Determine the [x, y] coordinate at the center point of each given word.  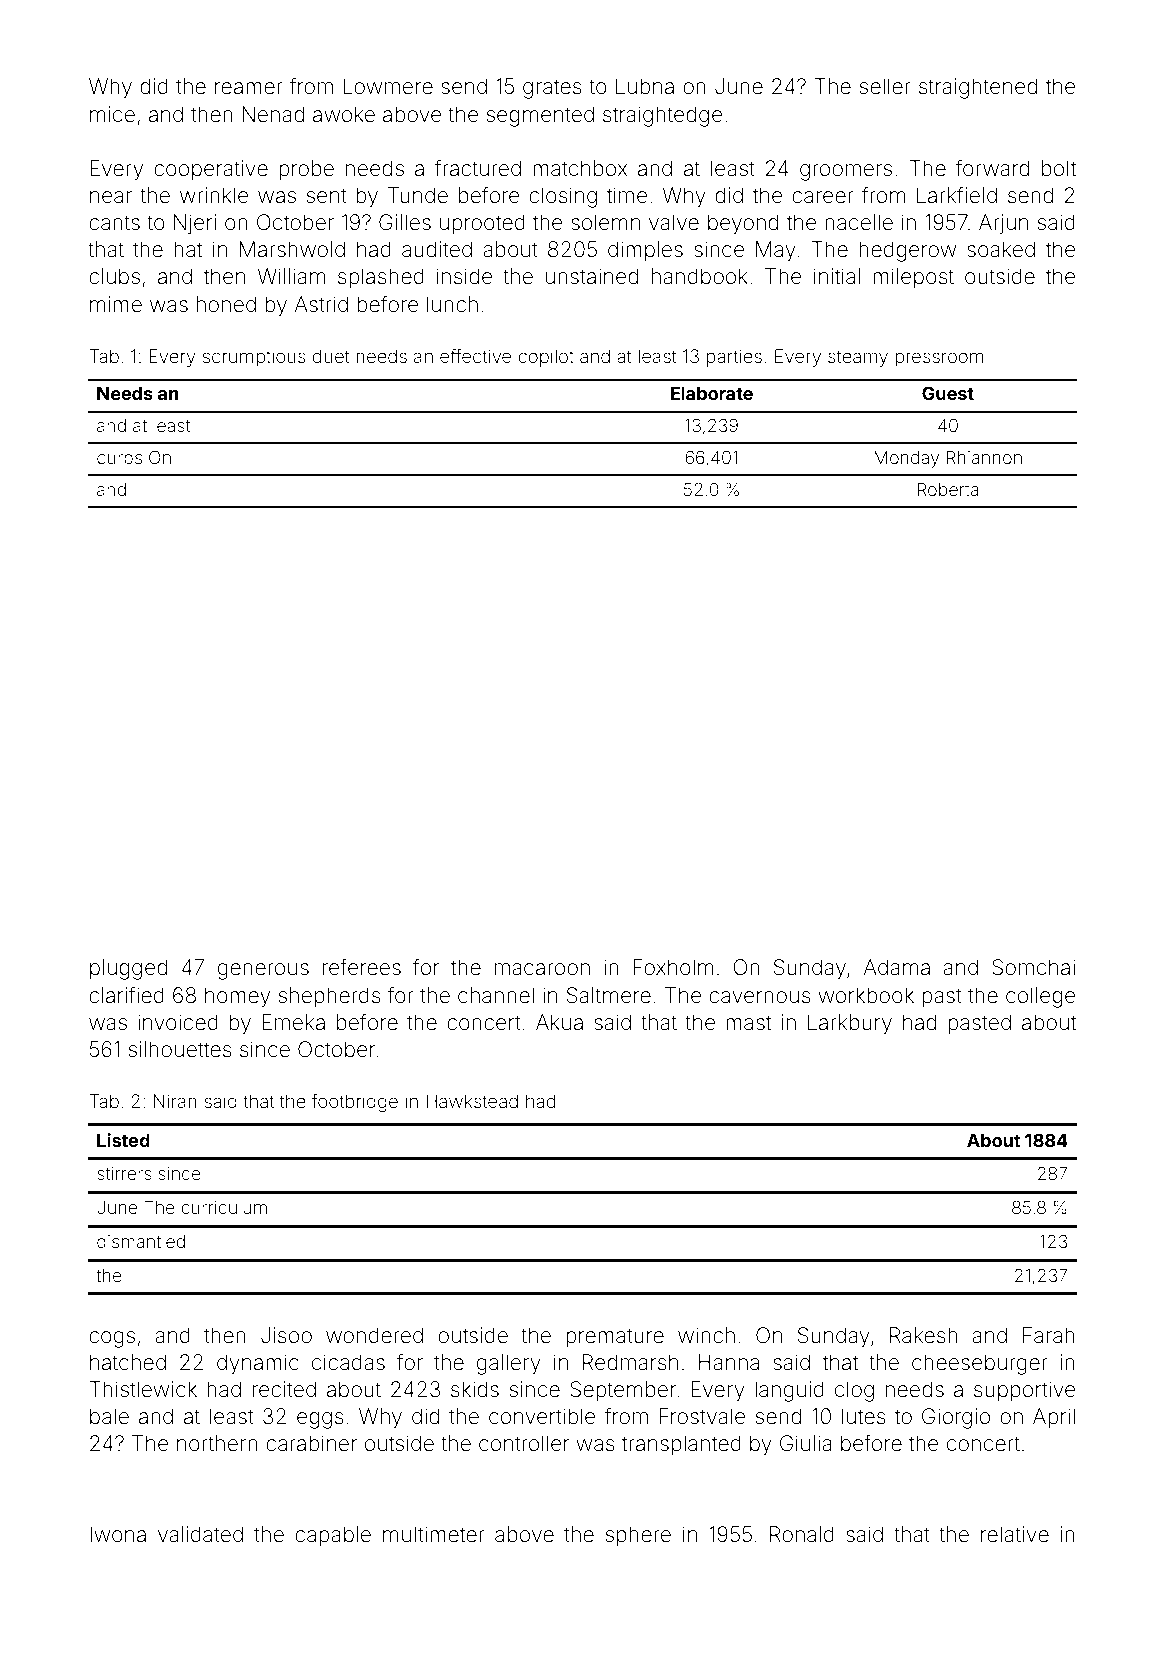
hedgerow [907, 251]
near [111, 197]
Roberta [948, 489]
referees [362, 967]
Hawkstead [472, 1101]
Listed [123, 1140]
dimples [645, 251]
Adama [896, 967]
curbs [119, 457]
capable [333, 1536]
